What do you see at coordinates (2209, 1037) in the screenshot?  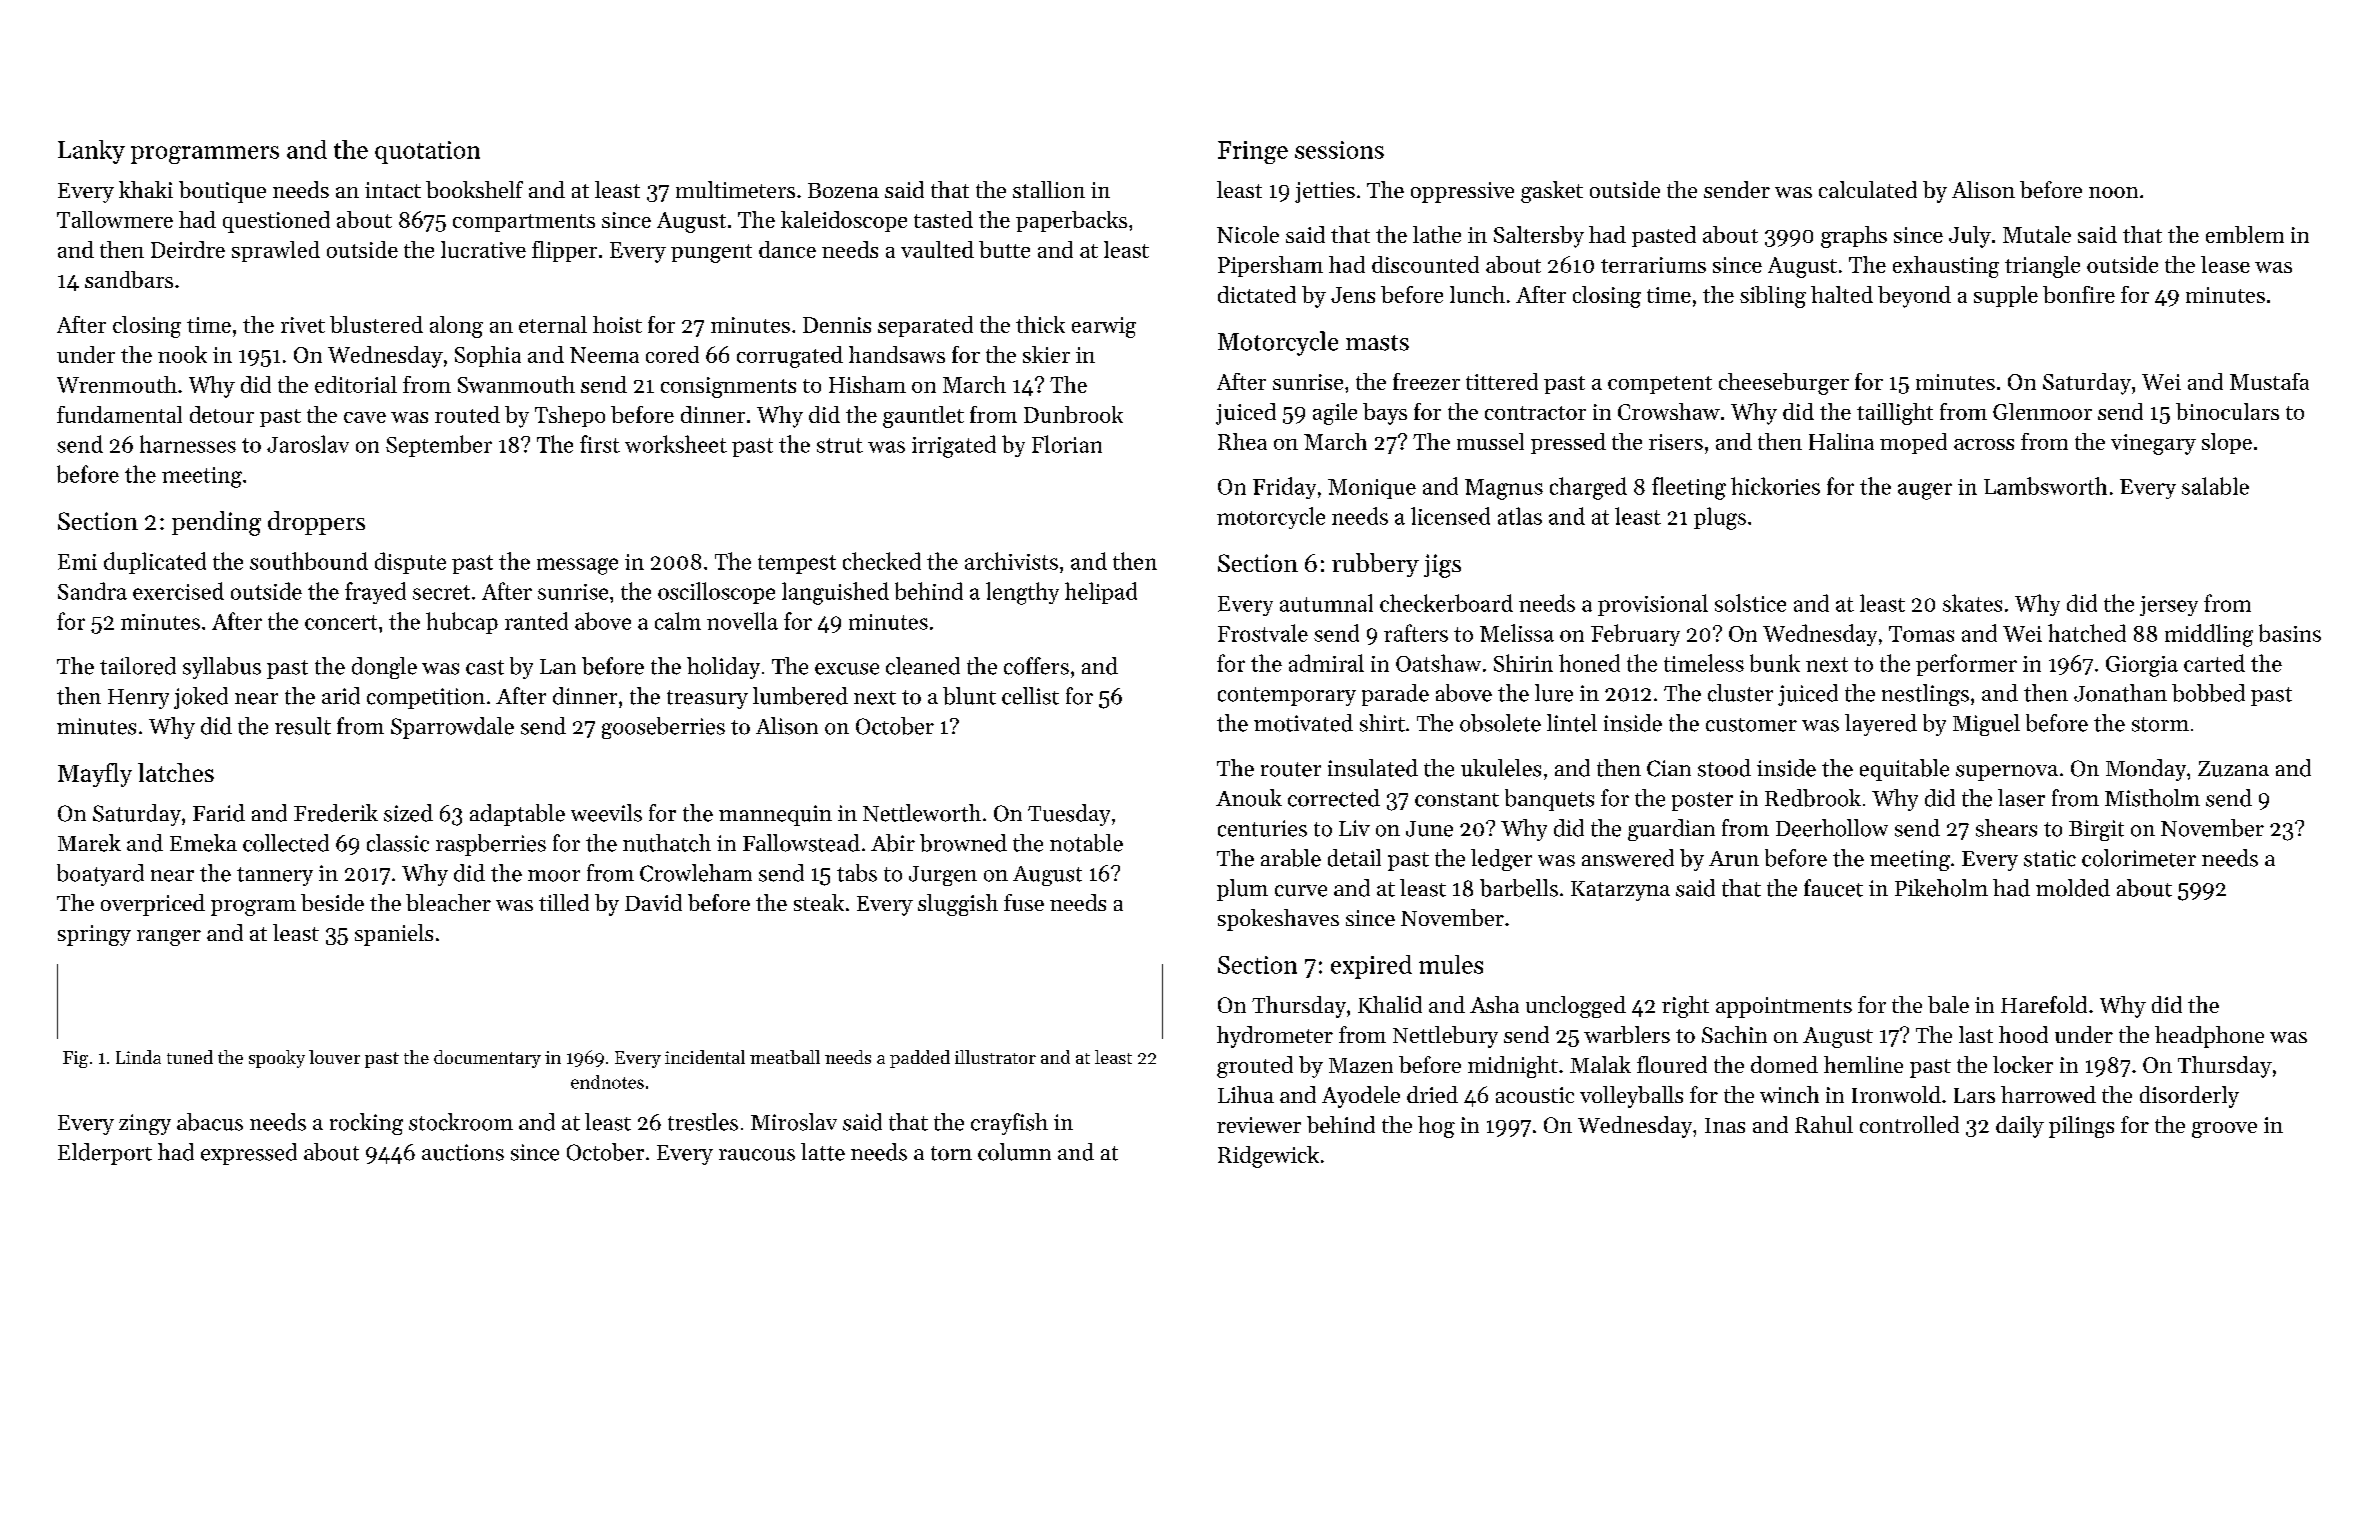 I see `headphone` at bounding box center [2209, 1037].
